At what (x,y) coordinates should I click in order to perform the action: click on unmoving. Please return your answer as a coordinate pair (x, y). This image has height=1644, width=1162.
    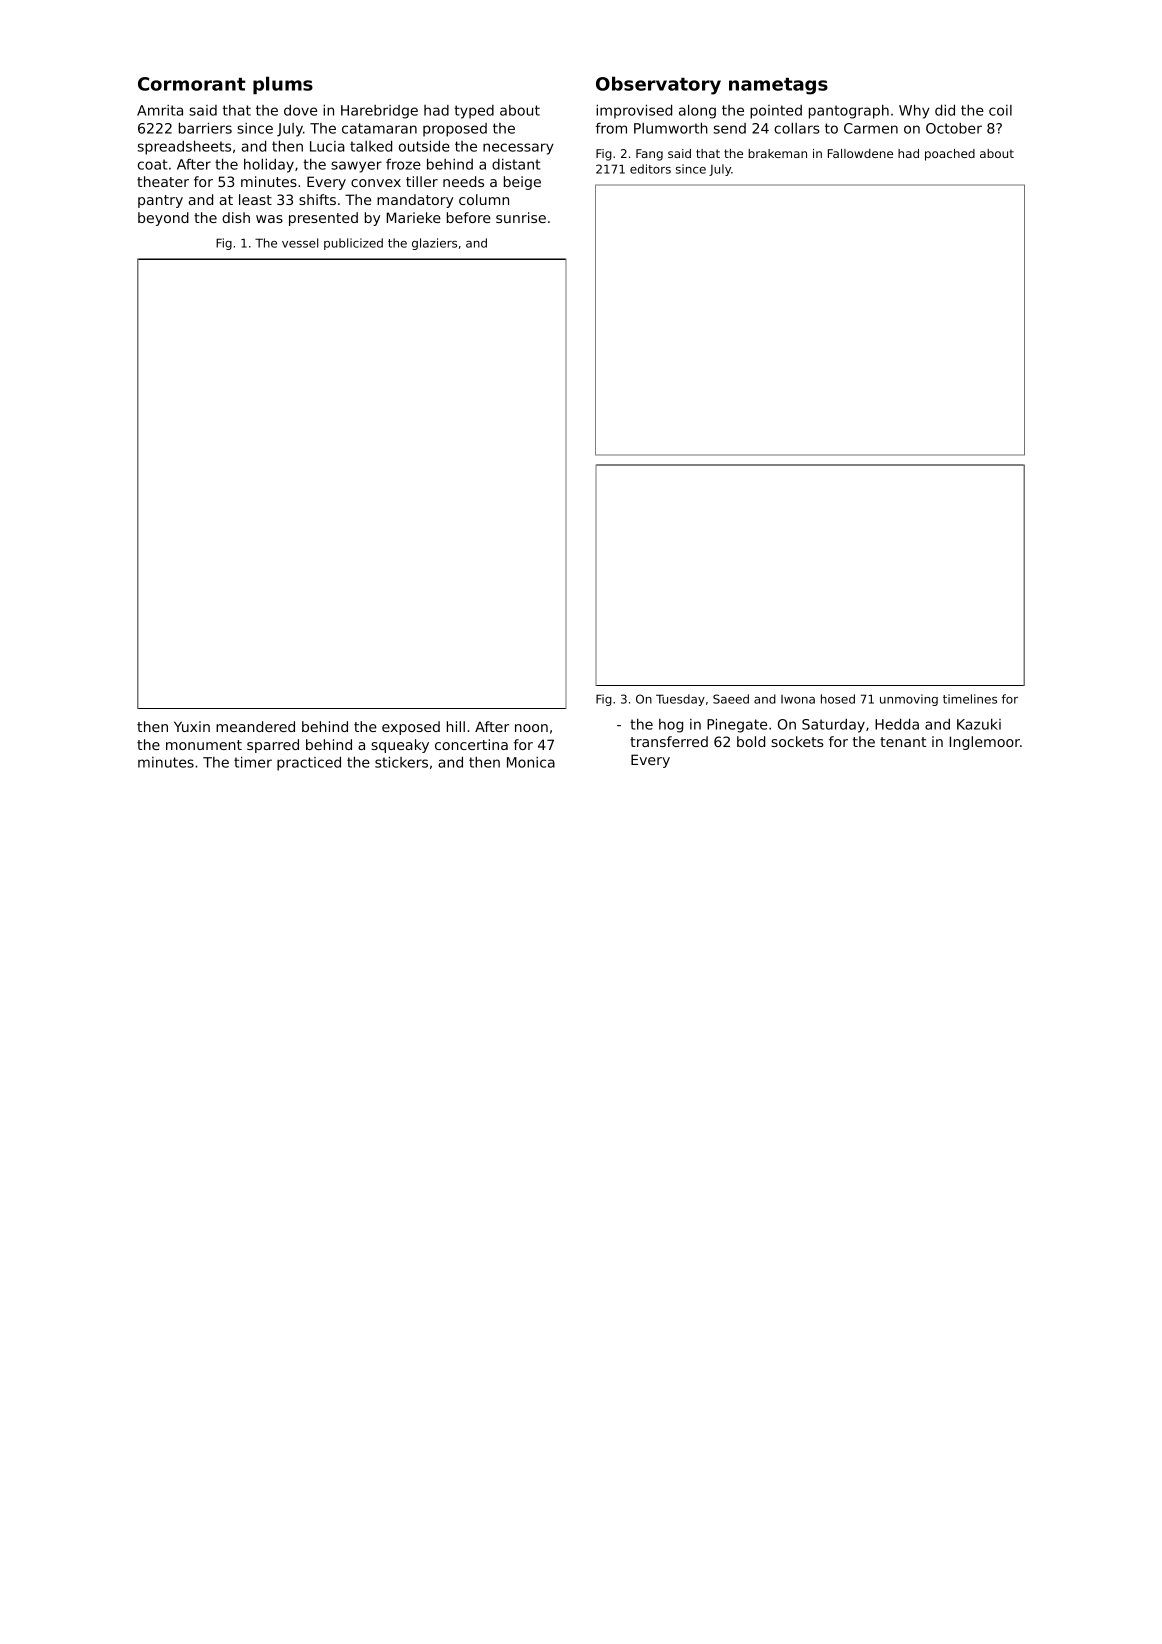
    Looking at the image, I should click on (909, 700).
